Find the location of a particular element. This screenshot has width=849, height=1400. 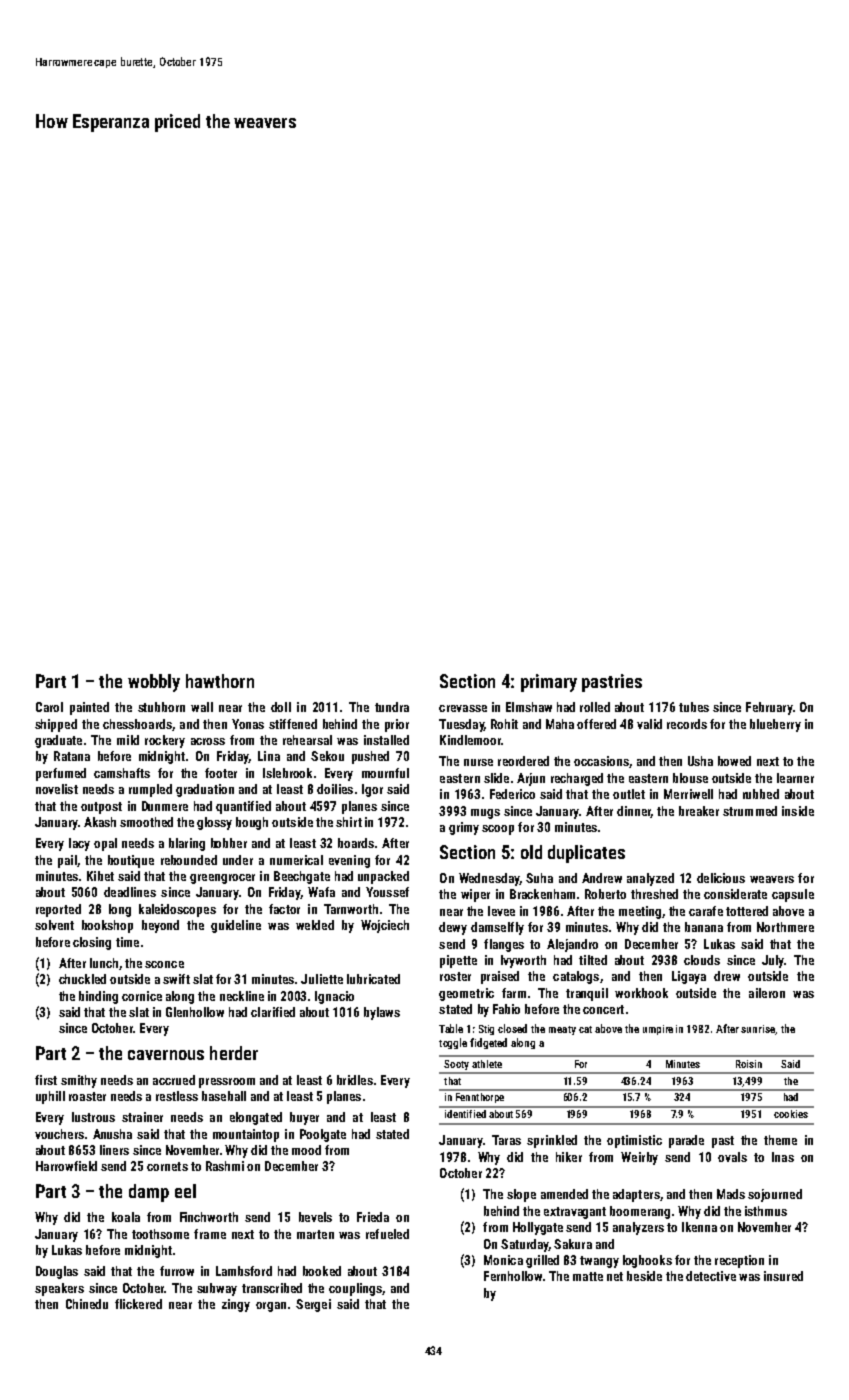

February is located at coordinates (769, 708).
